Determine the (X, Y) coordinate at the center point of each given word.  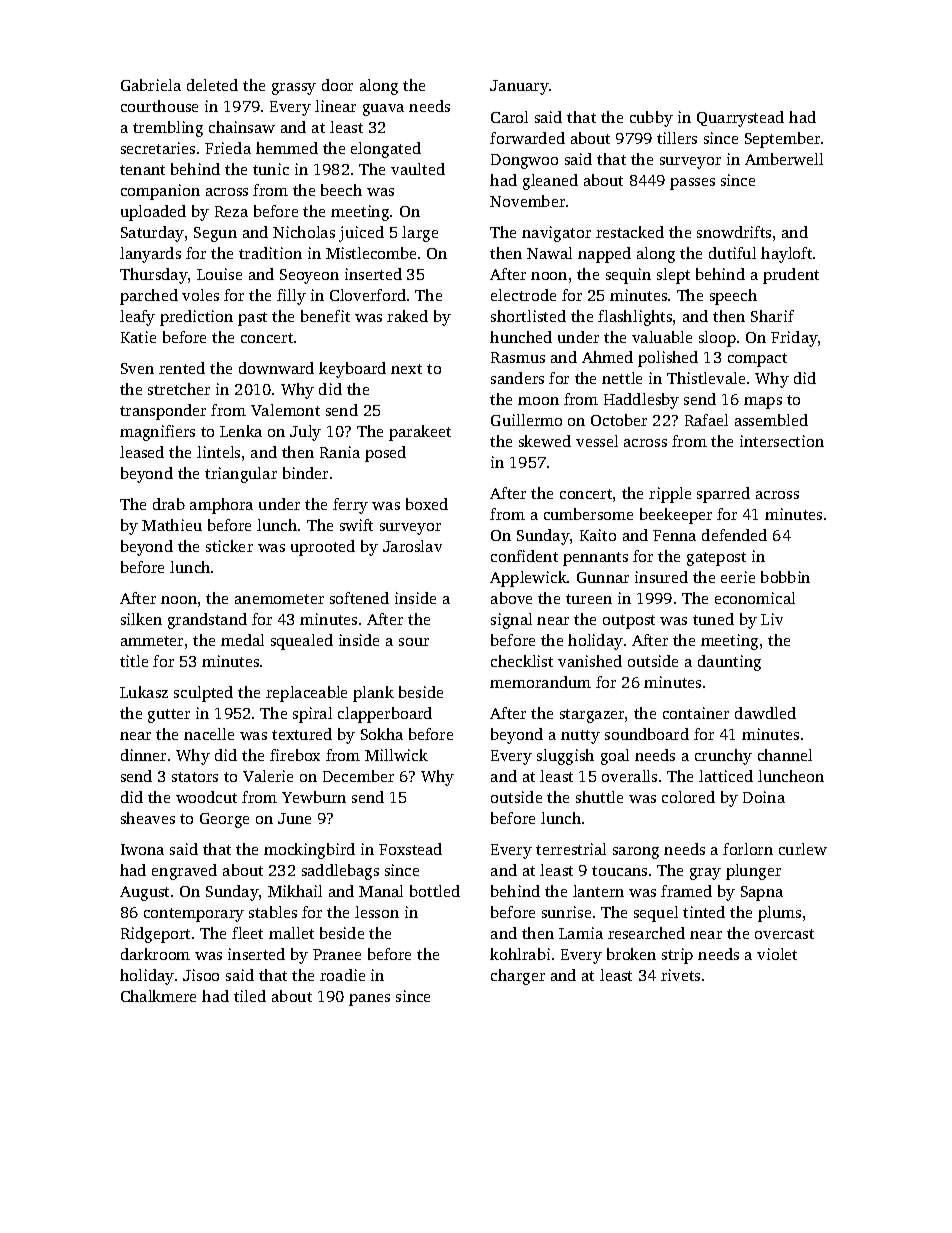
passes (692, 184)
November (527, 201)
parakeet (420, 433)
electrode (523, 295)
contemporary (194, 915)
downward (276, 368)
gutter (169, 716)
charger (518, 977)
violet (777, 954)
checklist (522, 661)
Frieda (228, 148)
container (696, 713)
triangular (241, 475)
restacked (630, 232)
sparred (723, 495)
